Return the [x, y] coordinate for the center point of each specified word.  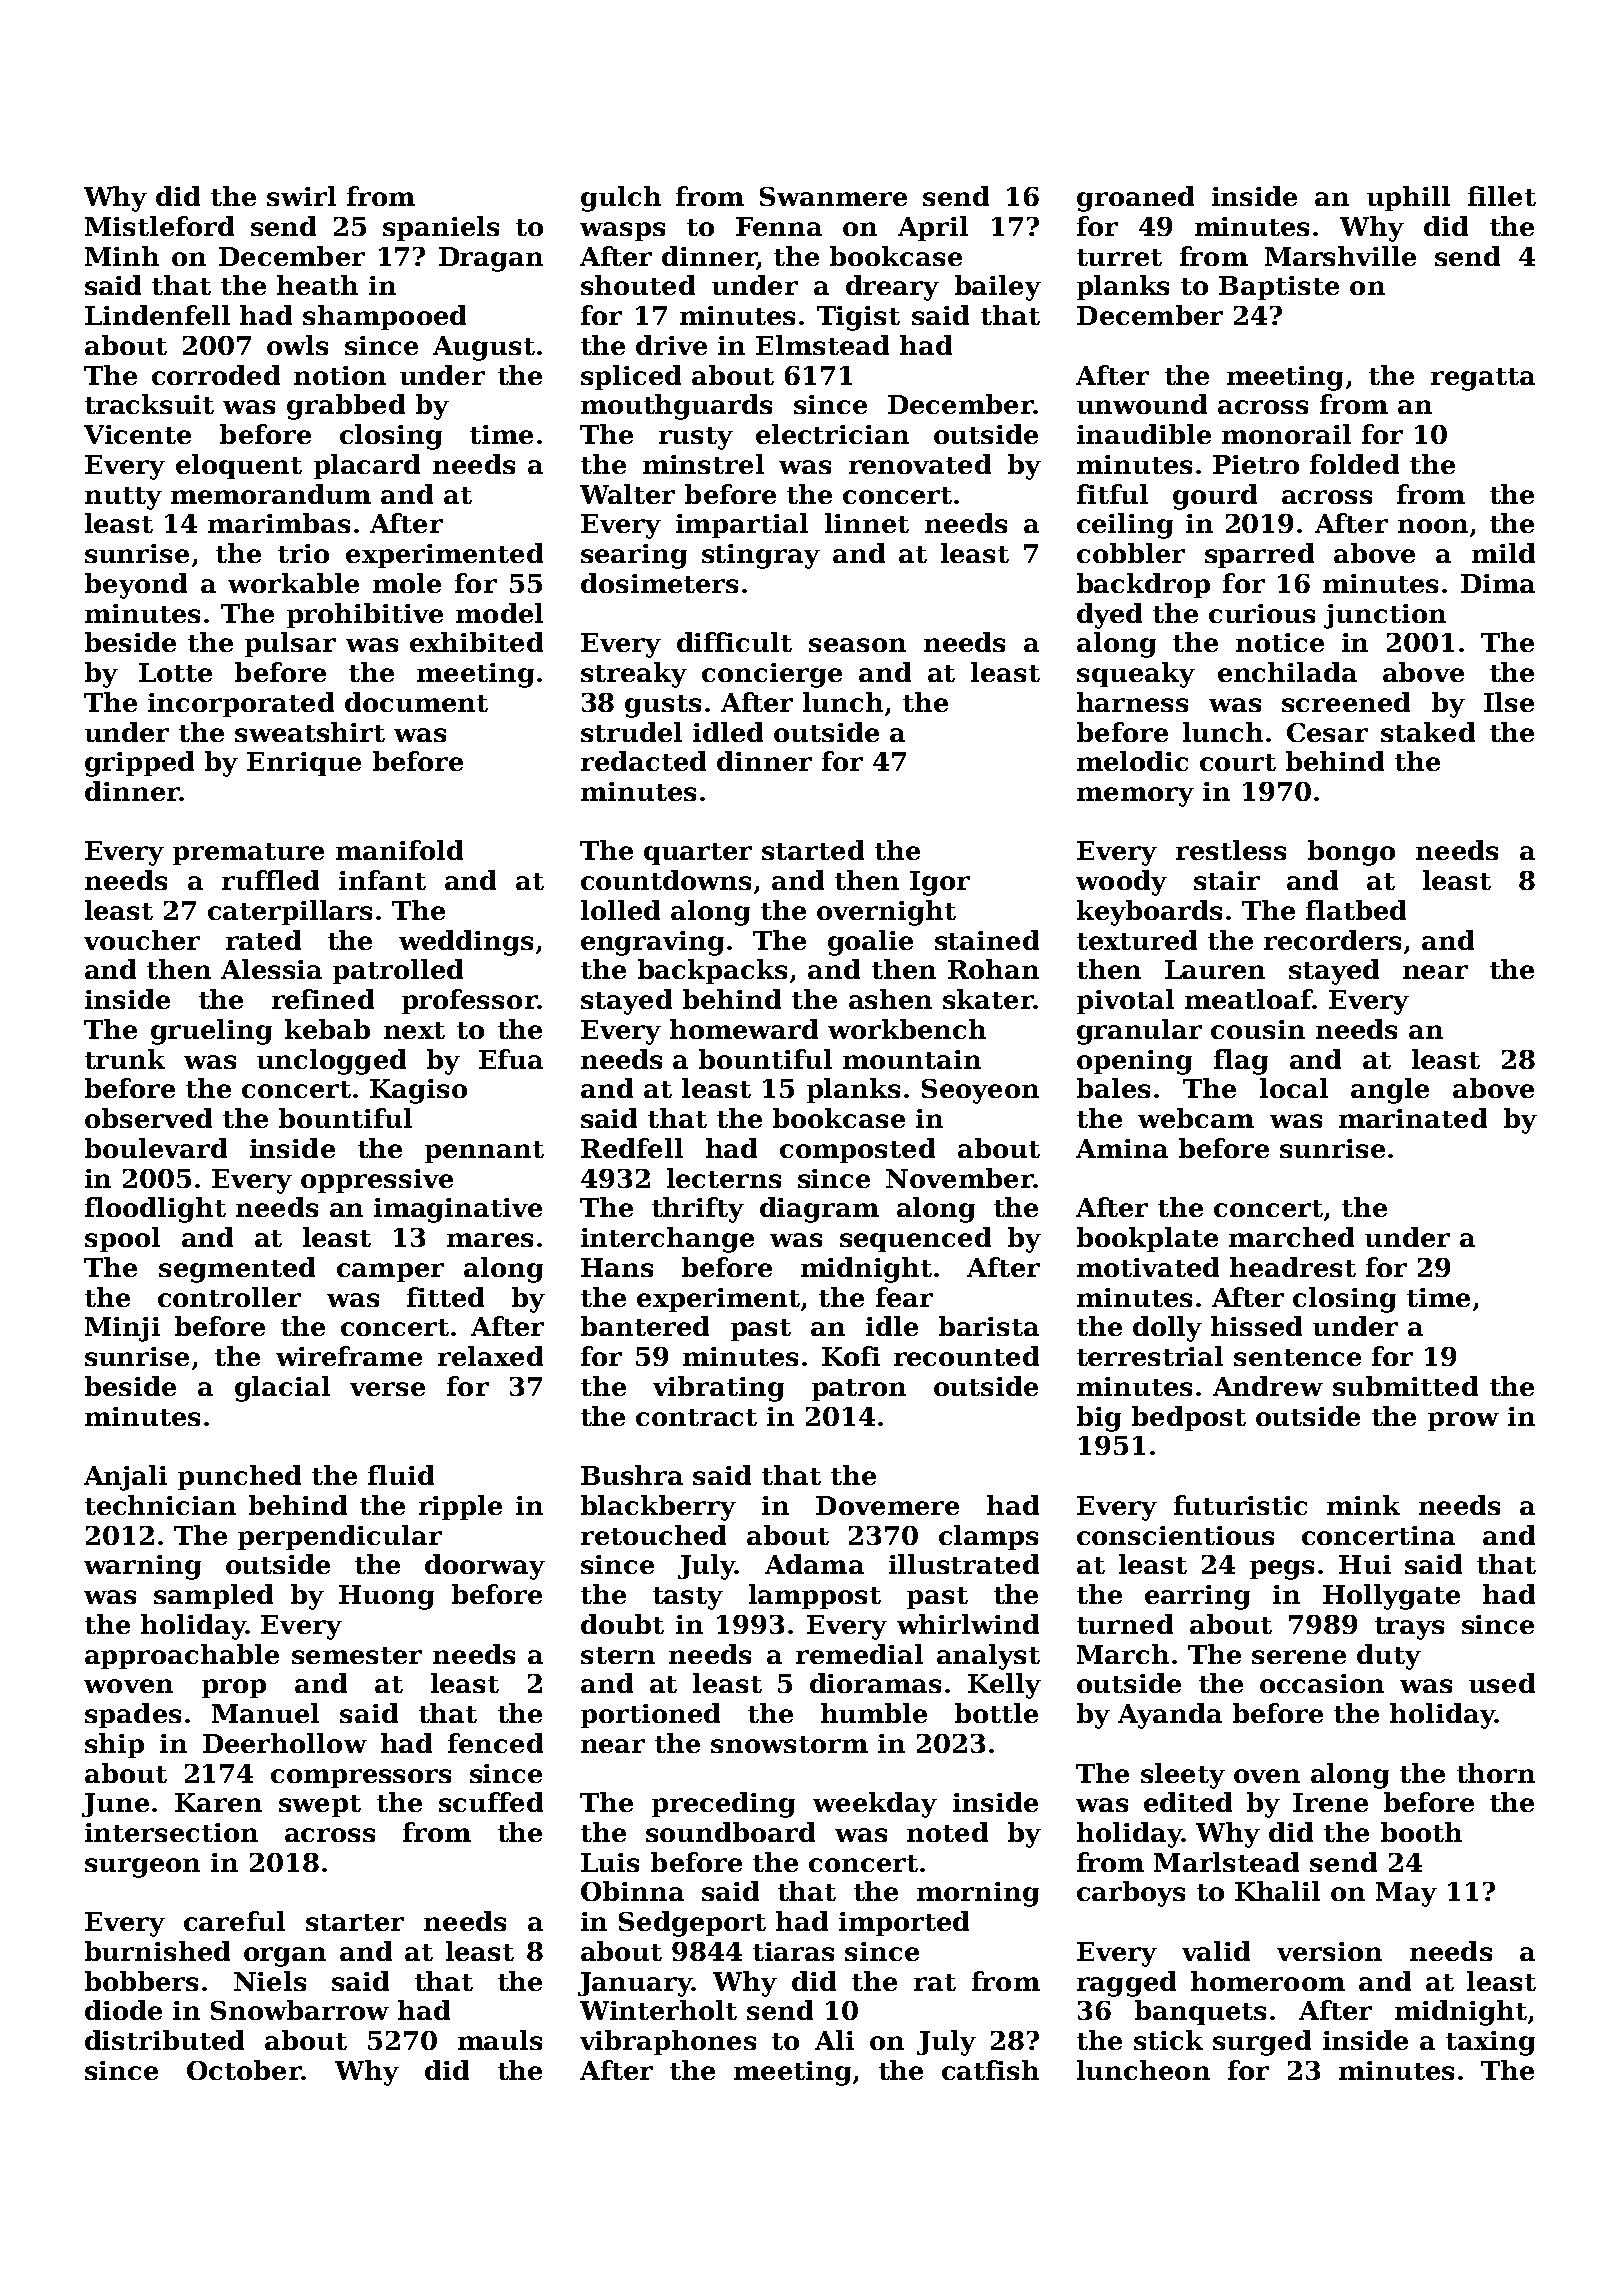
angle [1390, 1091]
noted [947, 1832]
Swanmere [833, 196]
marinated [1413, 1118]
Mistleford [159, 226]
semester [357, 1655]
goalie [870, 943]
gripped [139, 764]
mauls [500, 2040]
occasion [1322, 1683]
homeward [744, 1029]
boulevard [156, 1148]
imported [904, 1923]
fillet [1502, 196]
